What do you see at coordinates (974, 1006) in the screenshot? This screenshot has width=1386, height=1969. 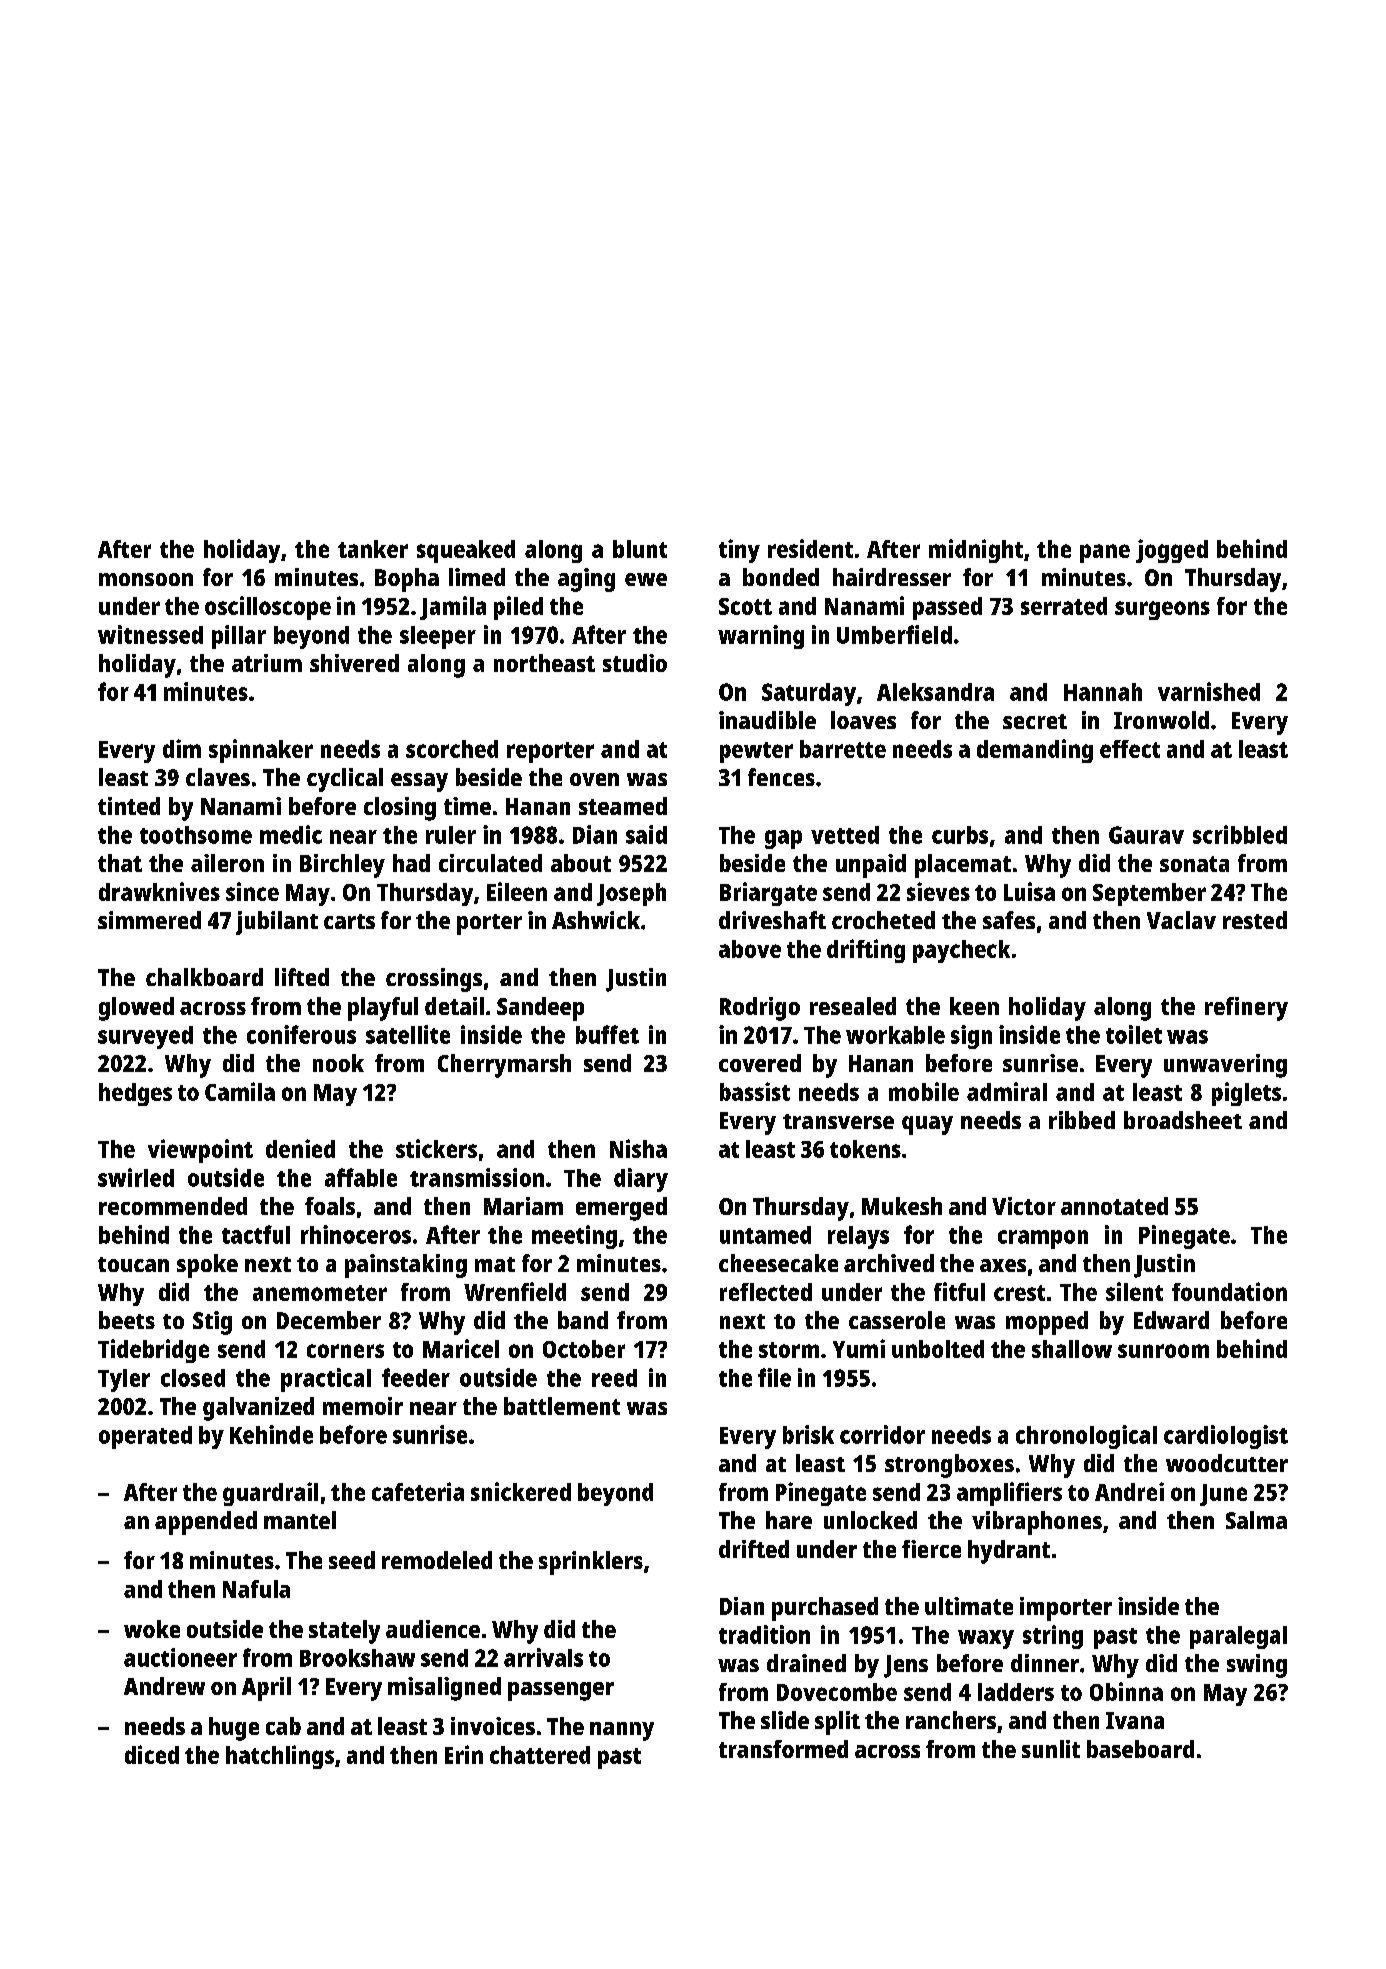 I see `keen` at bounding box center [974, 1006].
